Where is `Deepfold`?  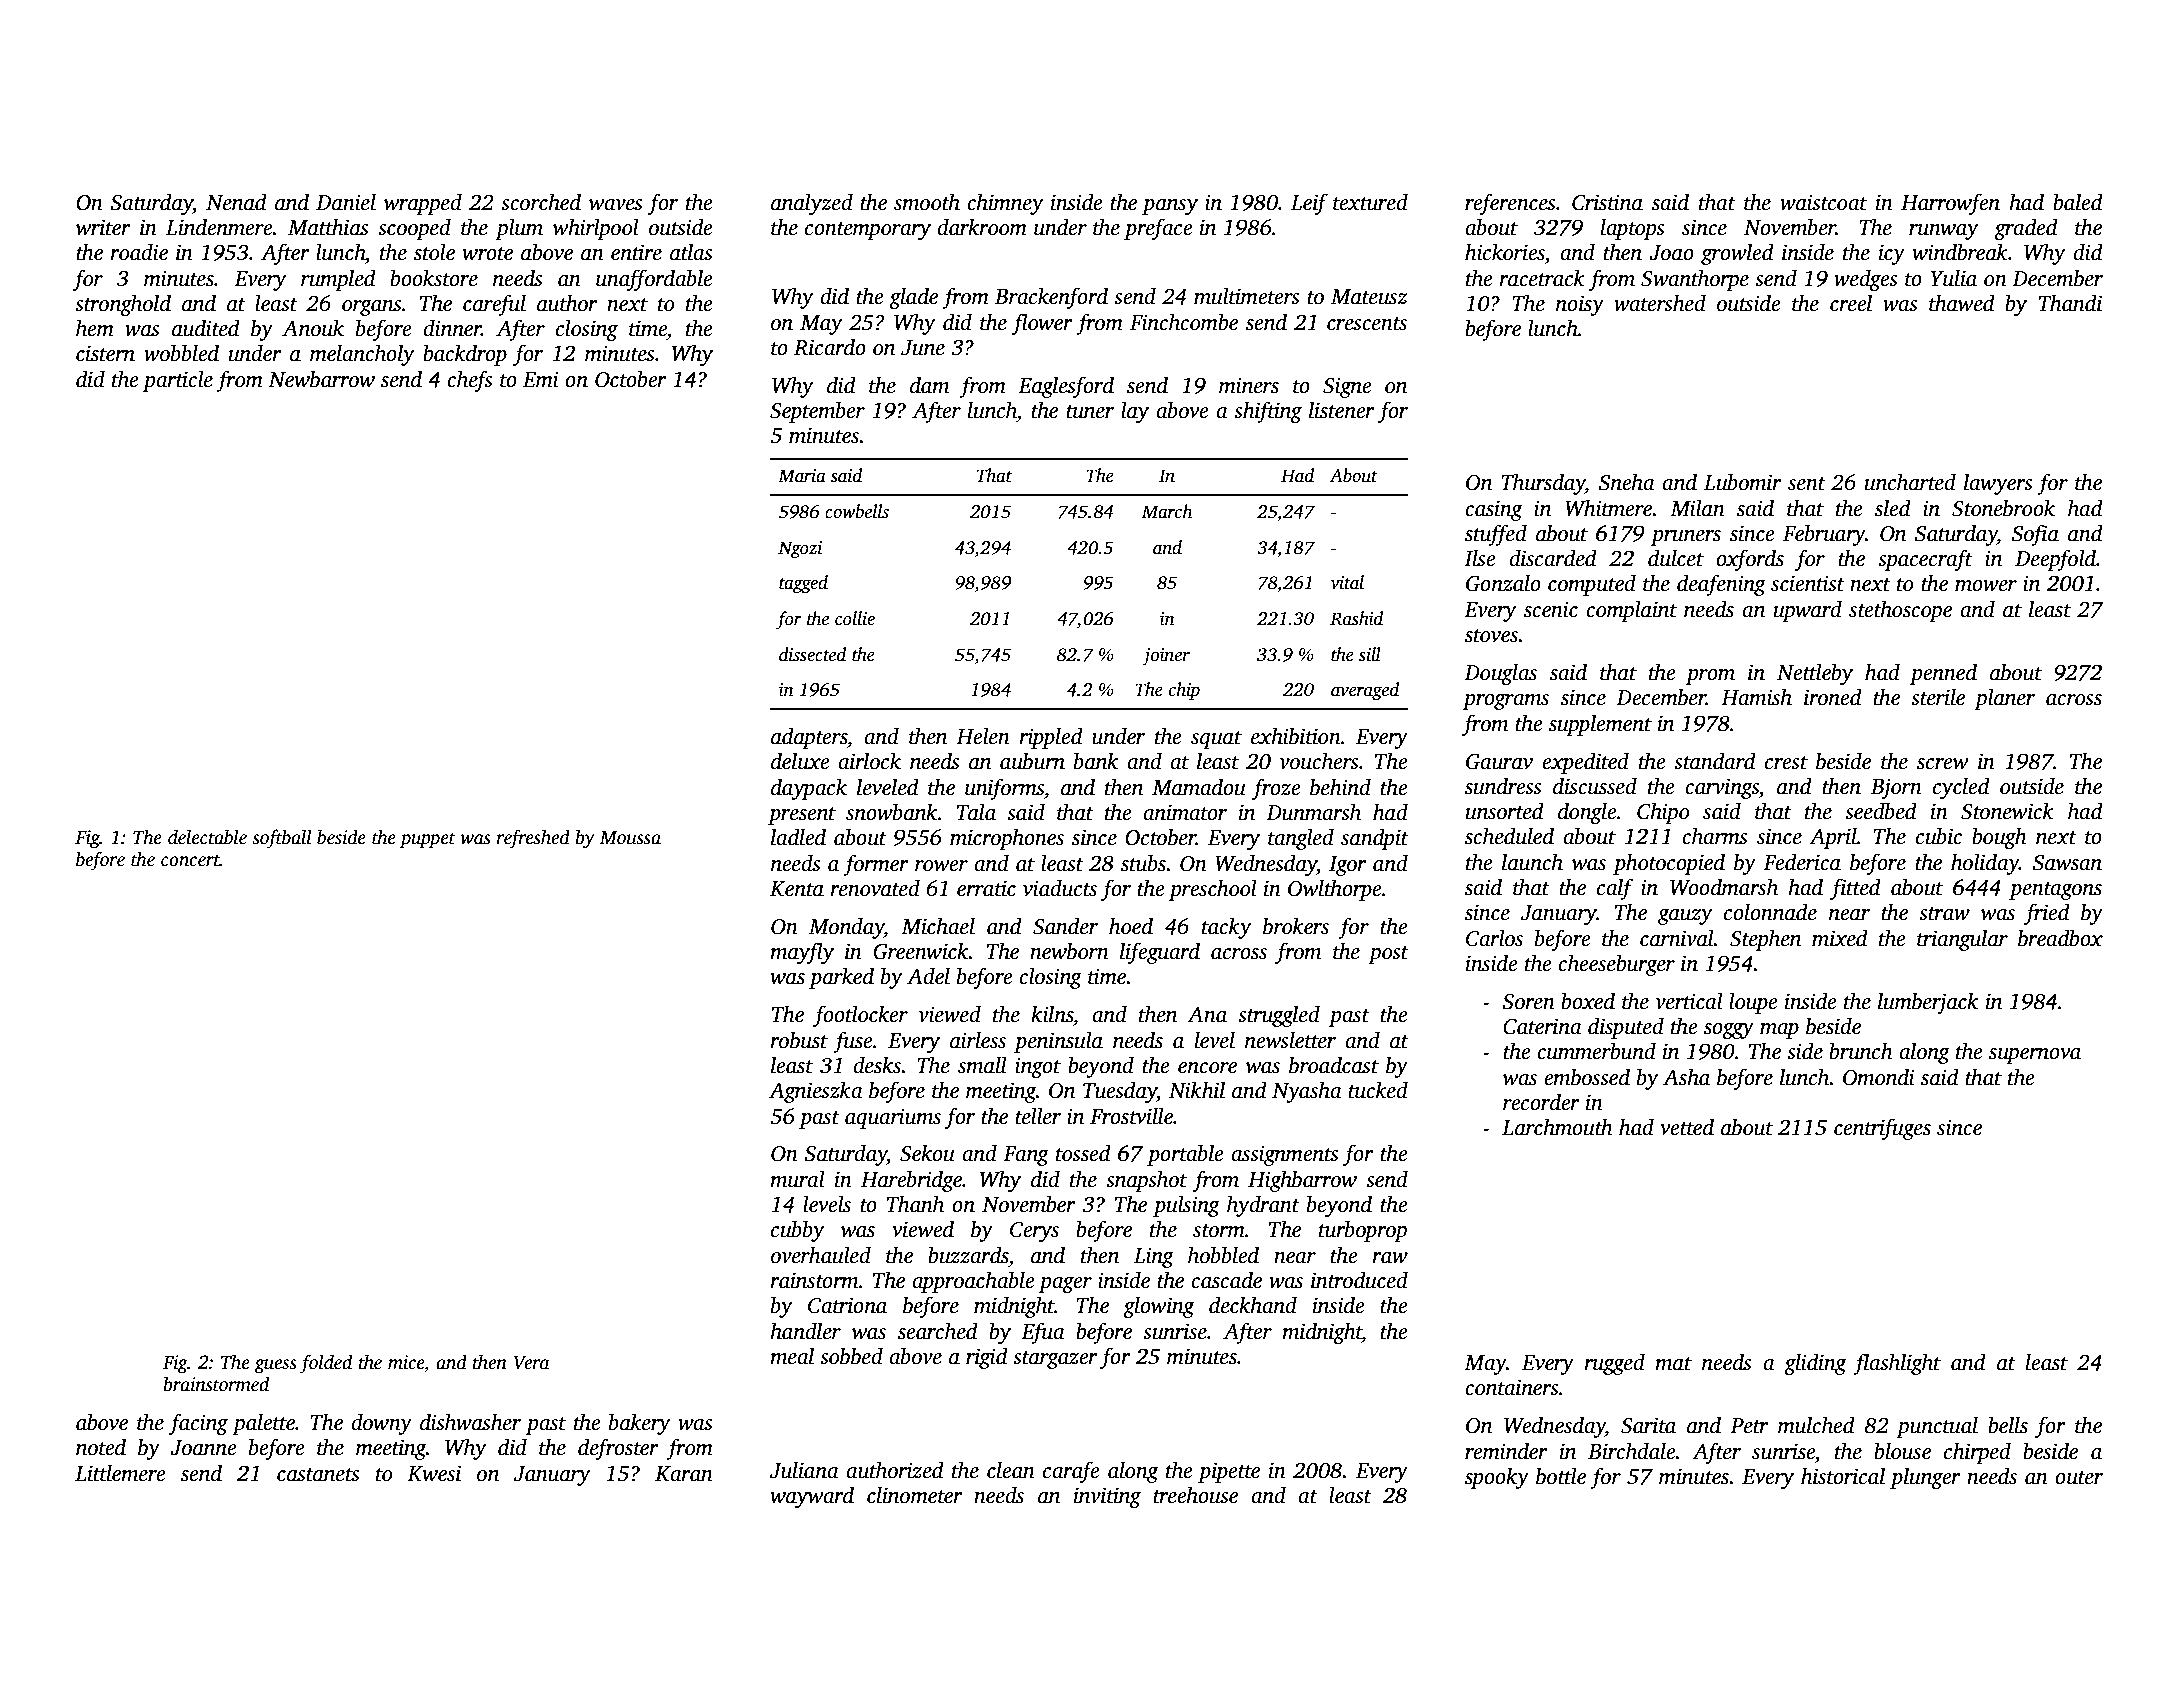
Deepfold is located at coordinates (2055, 560).
